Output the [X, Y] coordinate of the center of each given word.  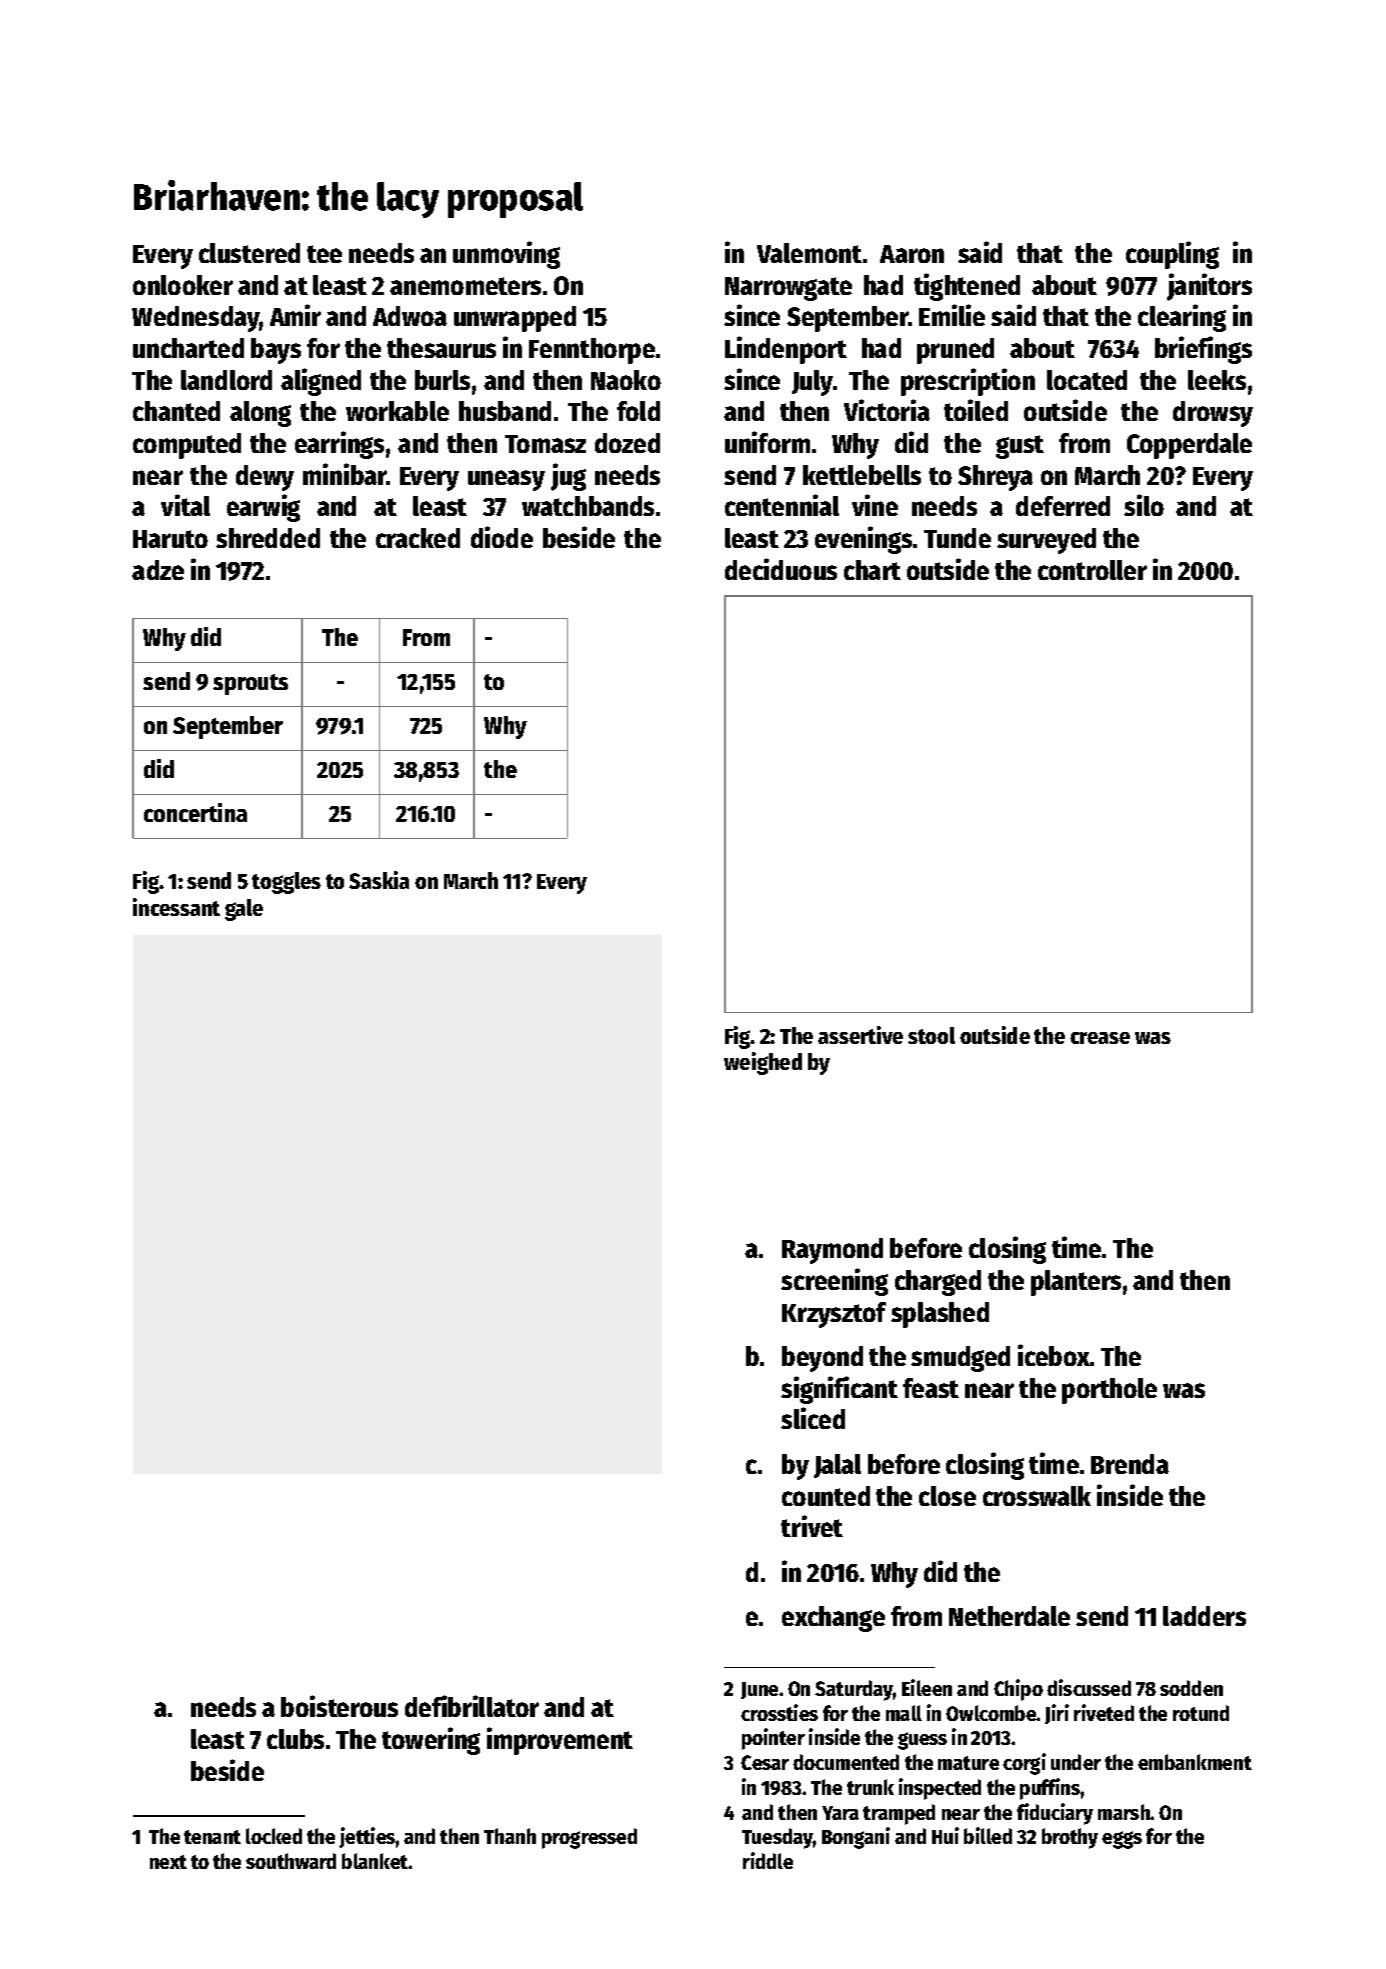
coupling [1172, 255]
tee [324, 254]
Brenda [1130, 1464]
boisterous [339, 1706]
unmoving [506, 255]
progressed [589, 1838]
